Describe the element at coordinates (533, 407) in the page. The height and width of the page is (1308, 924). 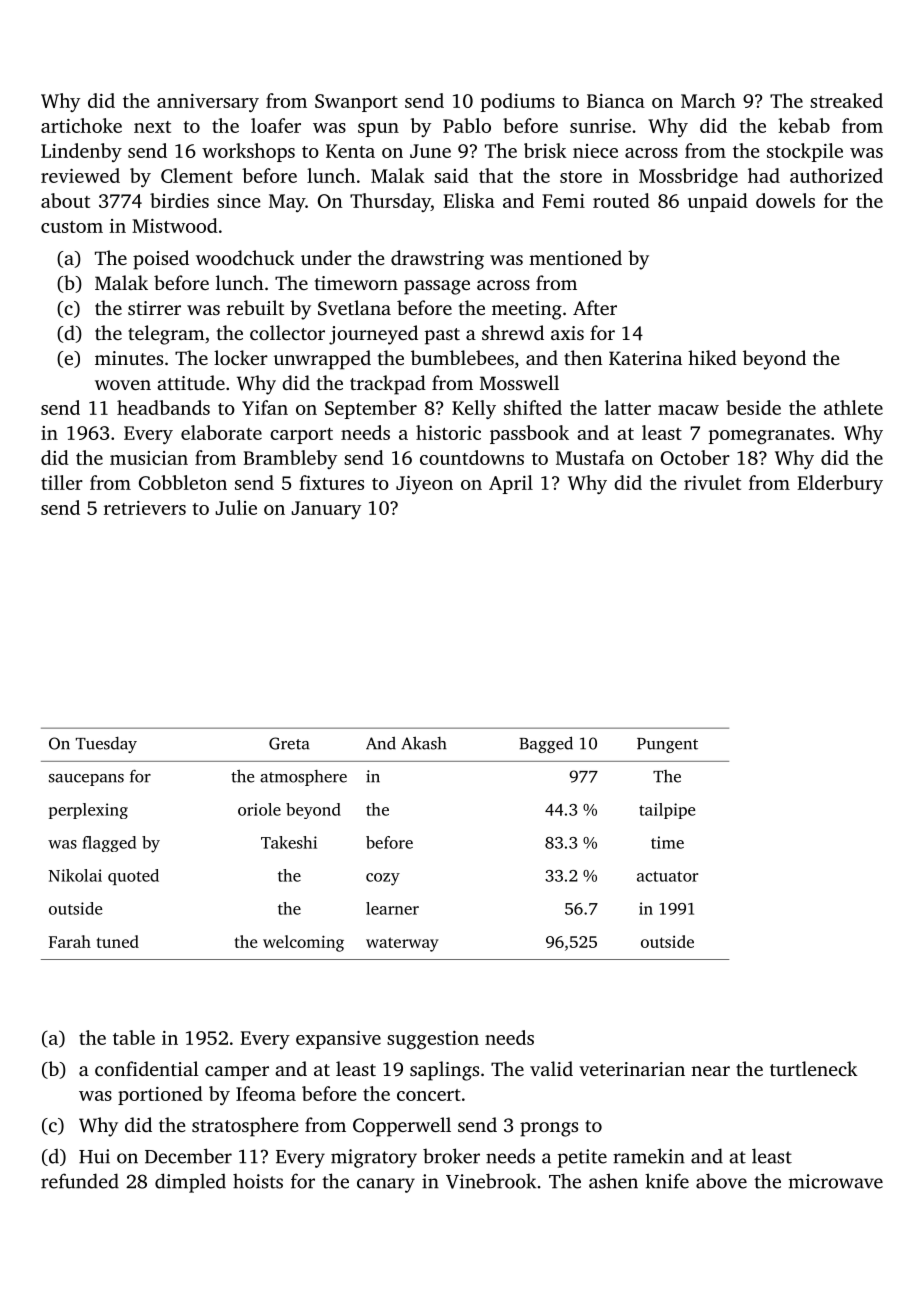
I see `shifted` at that location.
